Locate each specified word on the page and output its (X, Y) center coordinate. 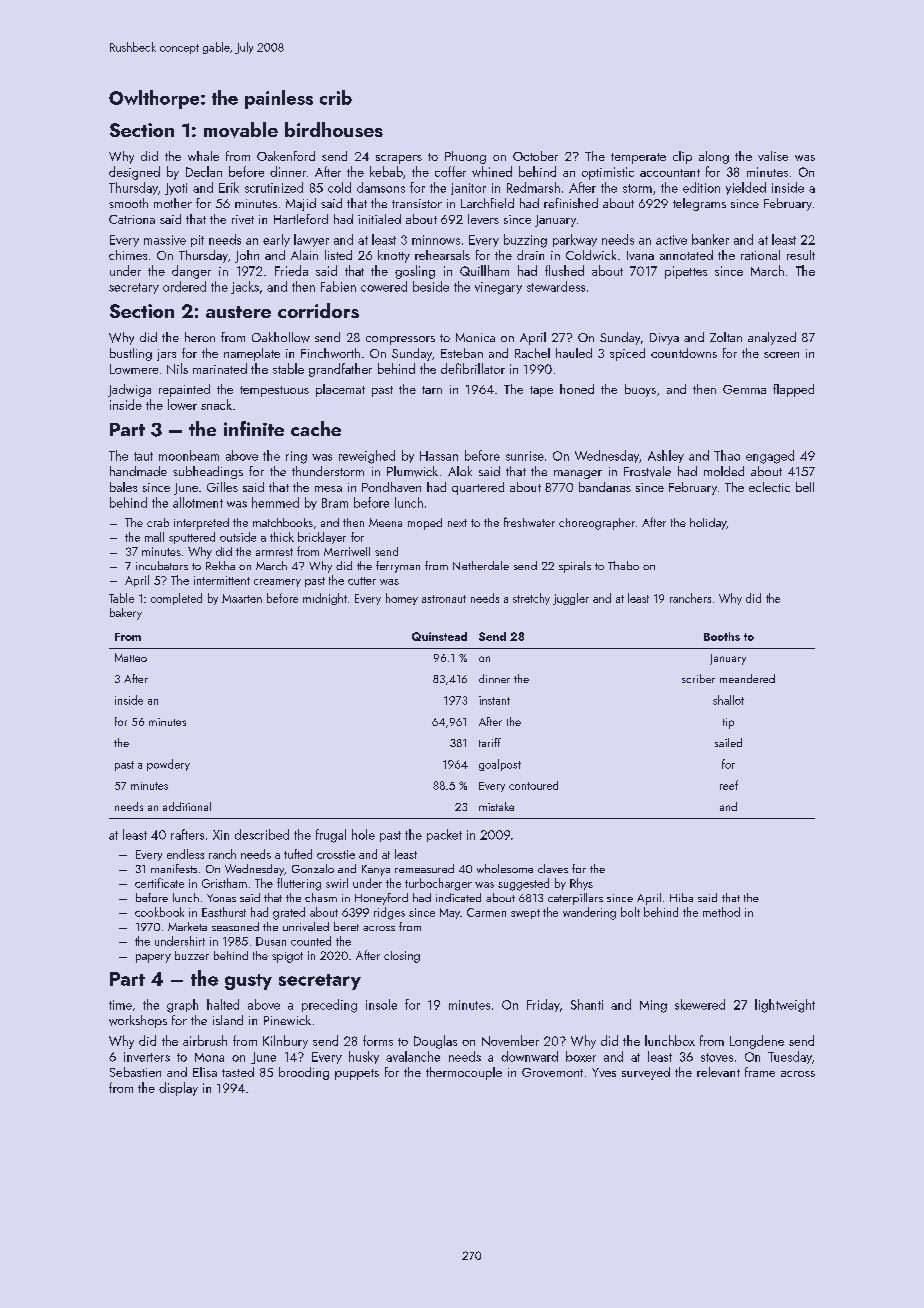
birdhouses (334, 129)
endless (185, 854)
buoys (640, 390)
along (714, 157)
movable (241, 130)
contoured (533, 785)
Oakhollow (281, 337)
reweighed (367, 457)
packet (444, 835)
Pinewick (287, 1020)
